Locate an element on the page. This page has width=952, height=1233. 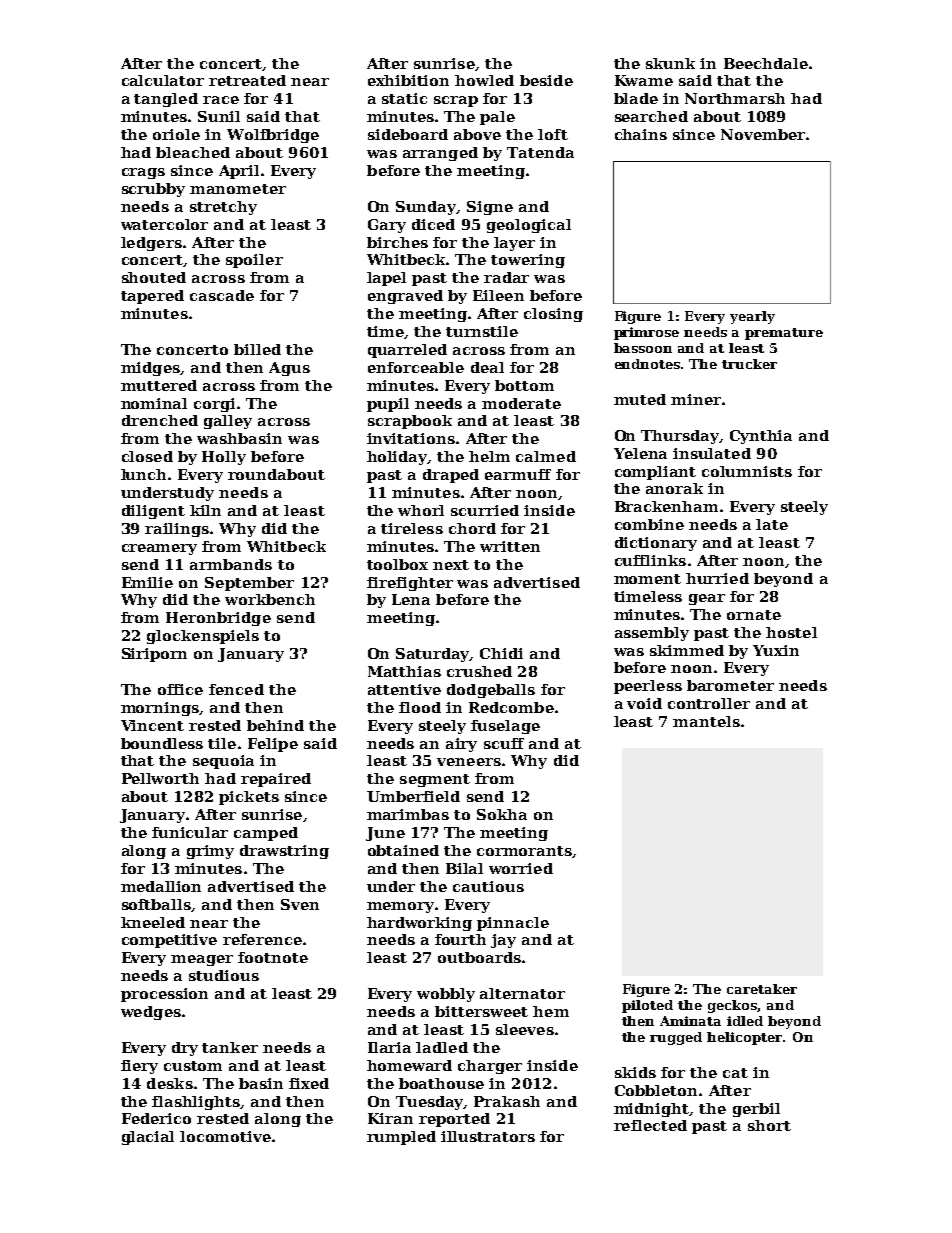
yearly is located at coordinates (752, 317).
